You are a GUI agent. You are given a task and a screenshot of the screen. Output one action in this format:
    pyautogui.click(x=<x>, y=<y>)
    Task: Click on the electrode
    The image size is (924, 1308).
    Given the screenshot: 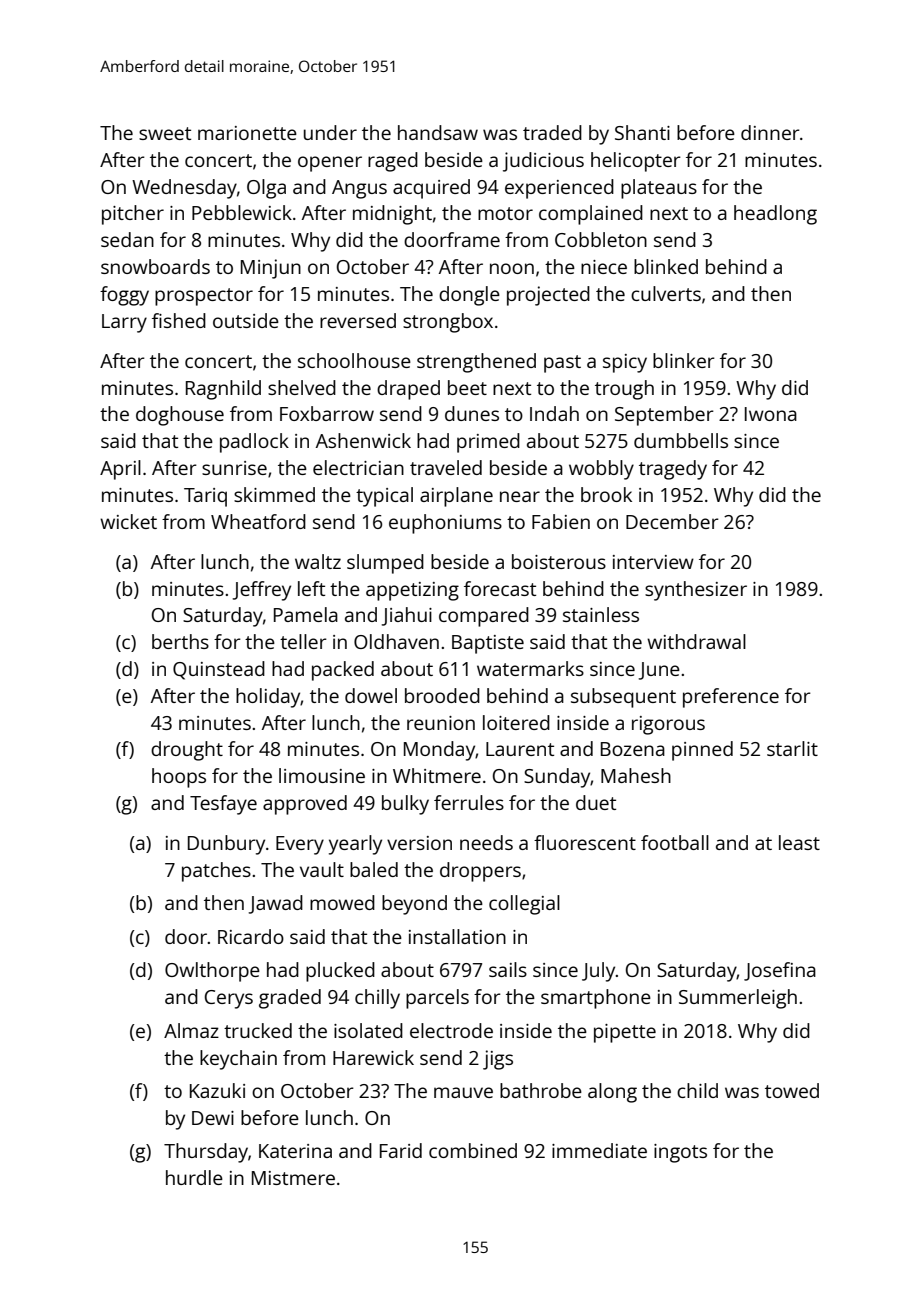 What is the action you would take?
    pyautogui.click(x=451, y=1030)
